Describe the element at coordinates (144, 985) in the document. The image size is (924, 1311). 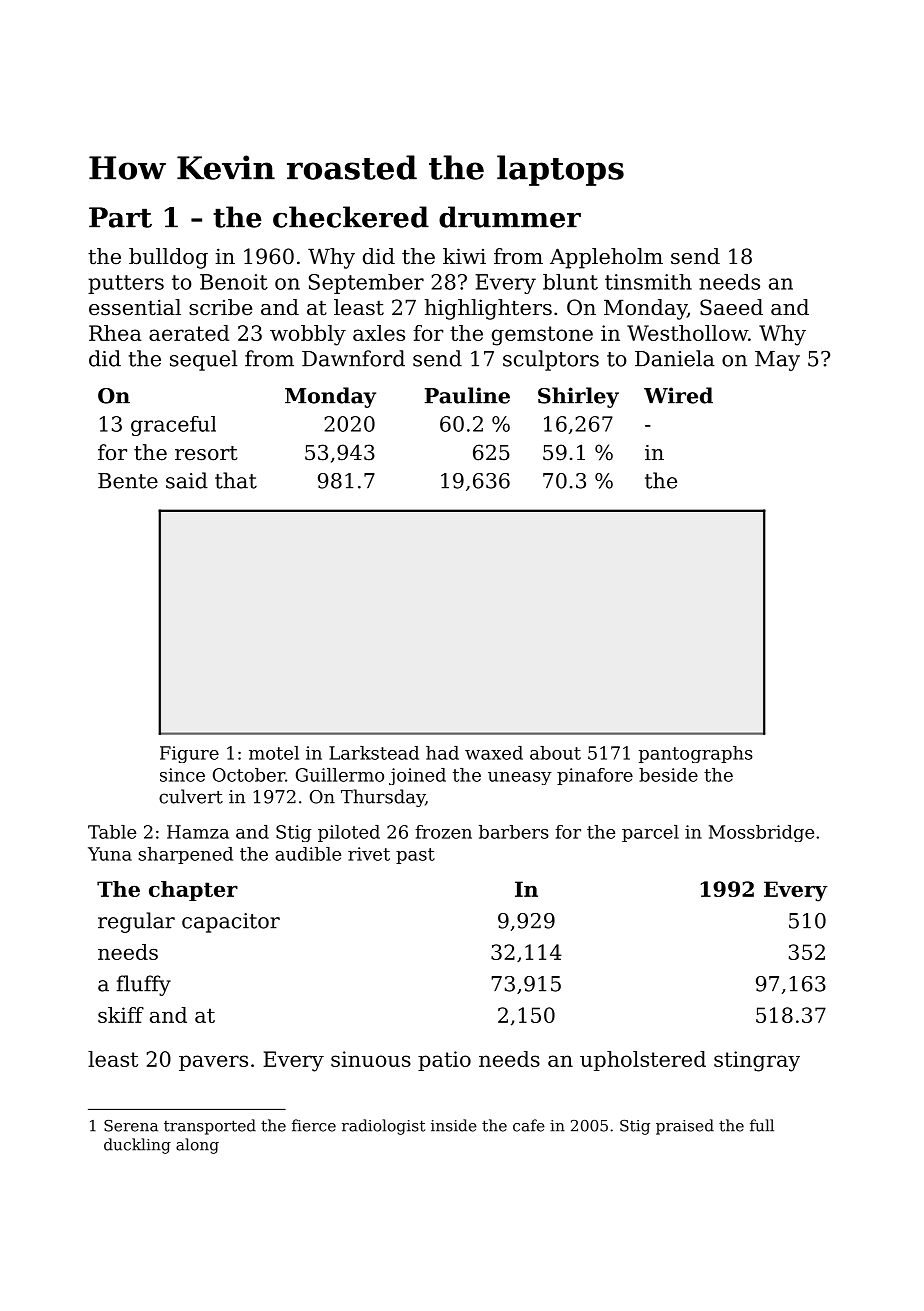
I see `fluffy` at that location.
